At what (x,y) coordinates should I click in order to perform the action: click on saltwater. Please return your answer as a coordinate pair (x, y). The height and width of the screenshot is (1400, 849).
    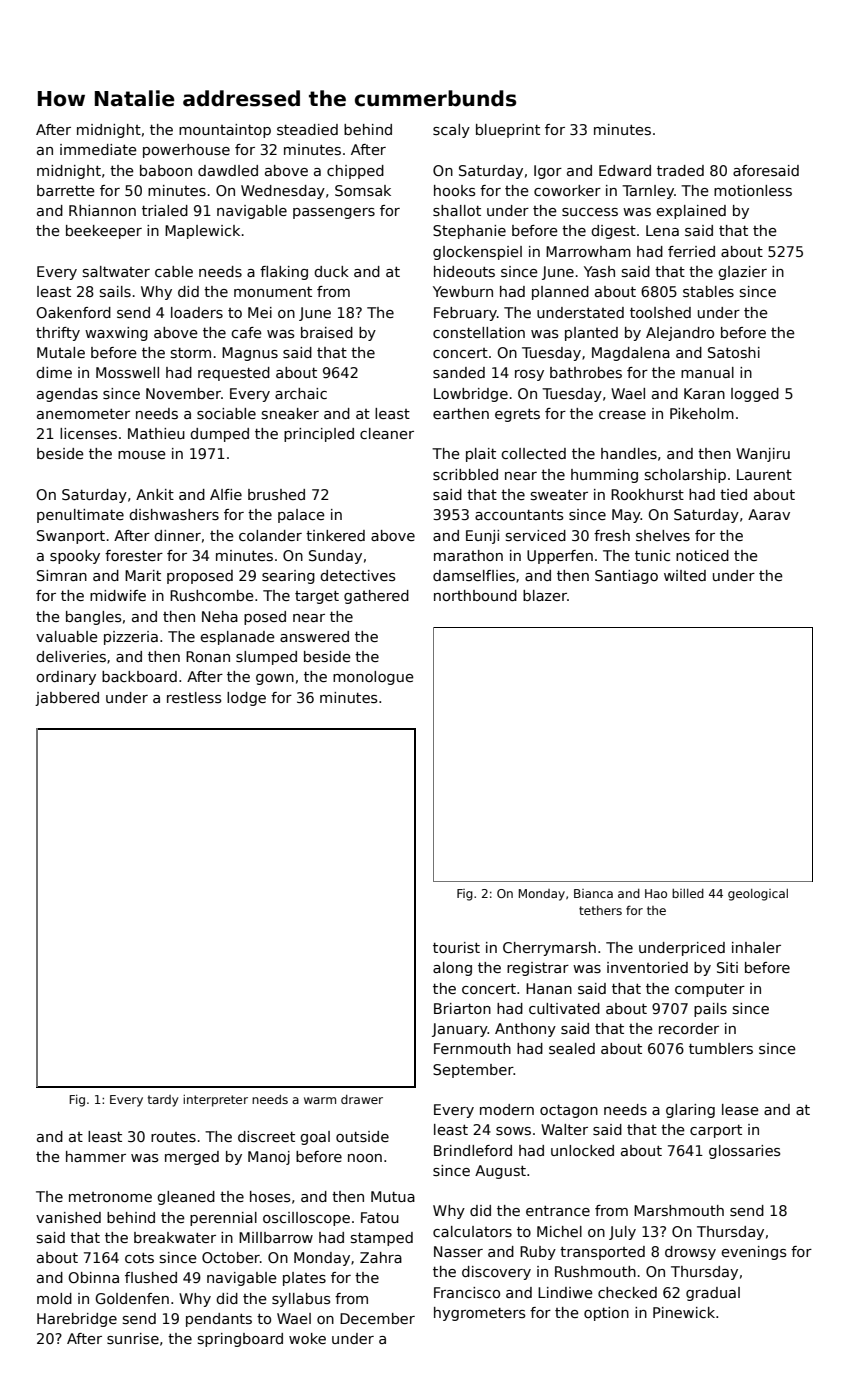
    Looking at the image, I should click on (116, 271).
